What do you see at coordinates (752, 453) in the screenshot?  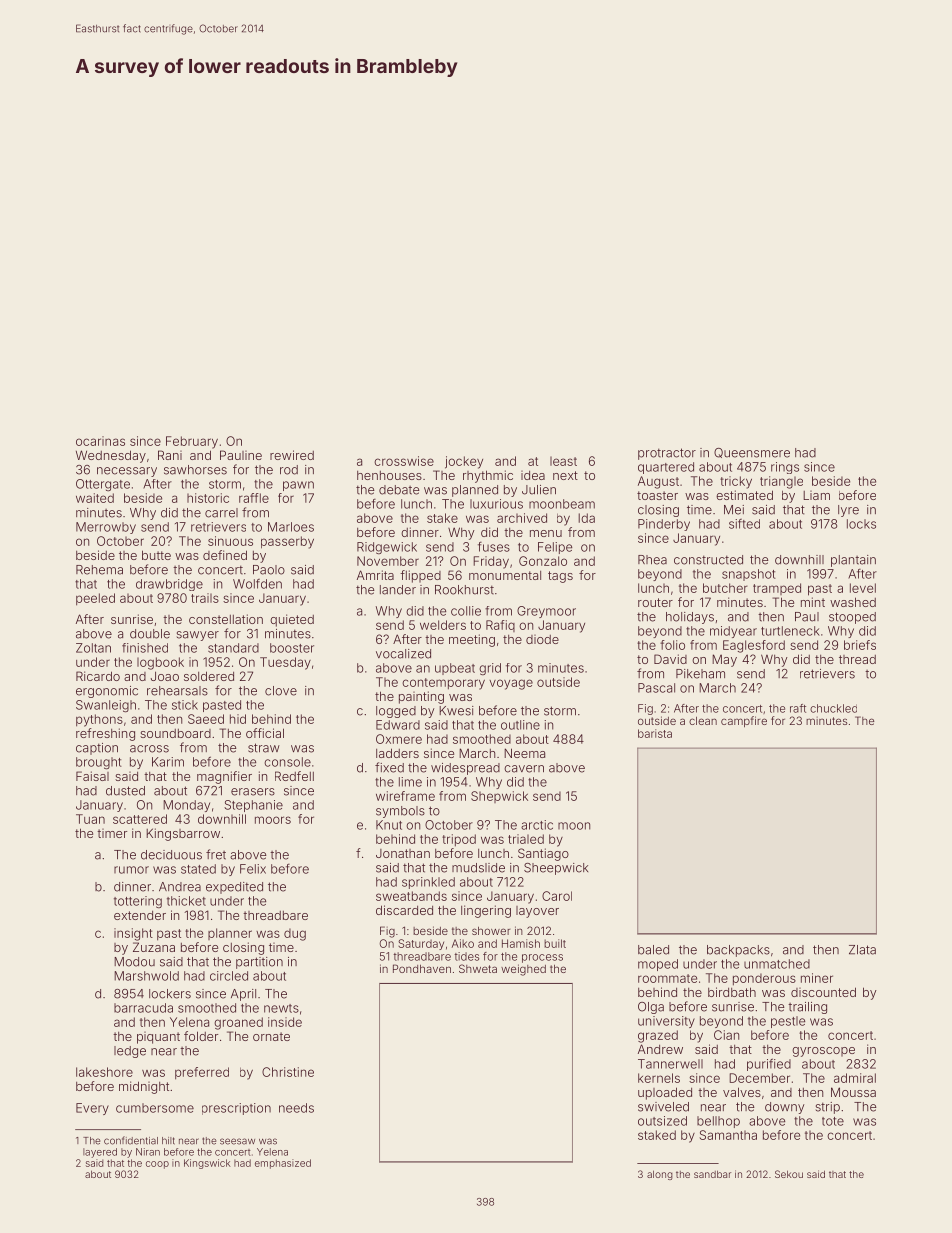 I see `Queensmere` at bounding box center [752, 453].
